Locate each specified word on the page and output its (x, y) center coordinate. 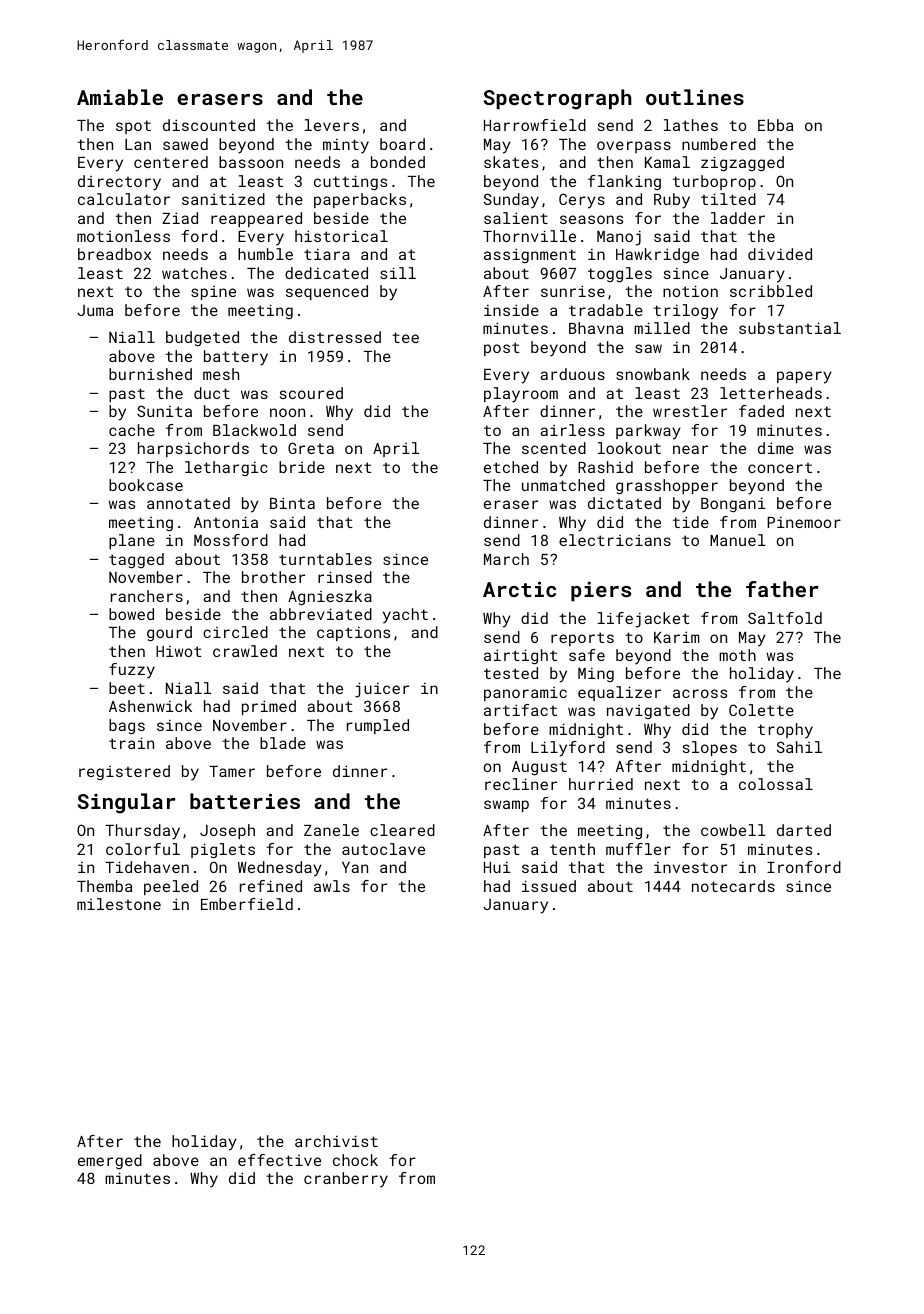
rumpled (378, 726)
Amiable (120, 97)
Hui (497, 867)
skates (511, 162)
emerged (110, 1161)
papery (804, 377)
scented (554, 448)
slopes (710, 748)
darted (804, 830)
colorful (143, 849)
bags (127, 727)
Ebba (775, 125)
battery (236, 358)
